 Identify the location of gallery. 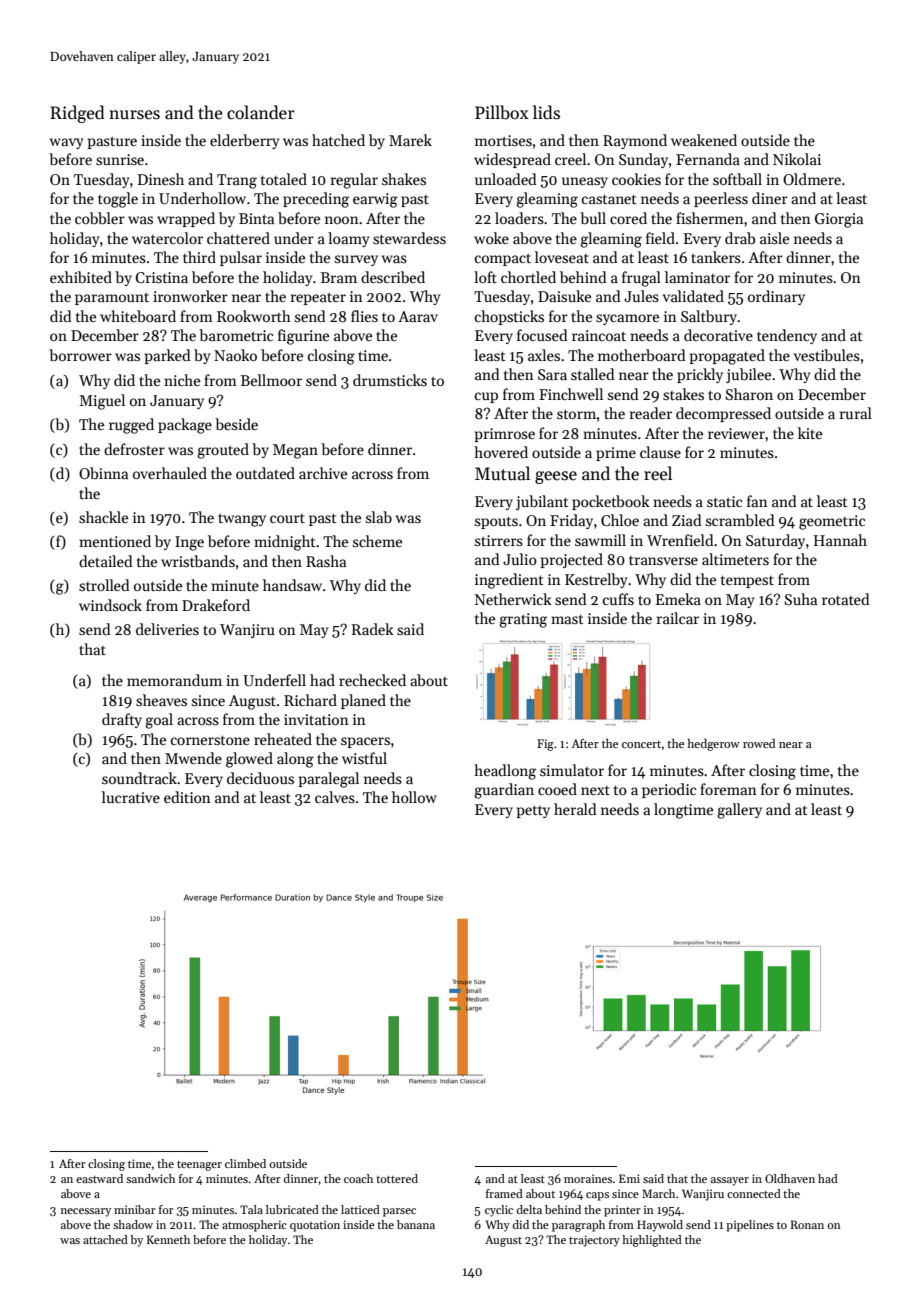
(739, 811).
